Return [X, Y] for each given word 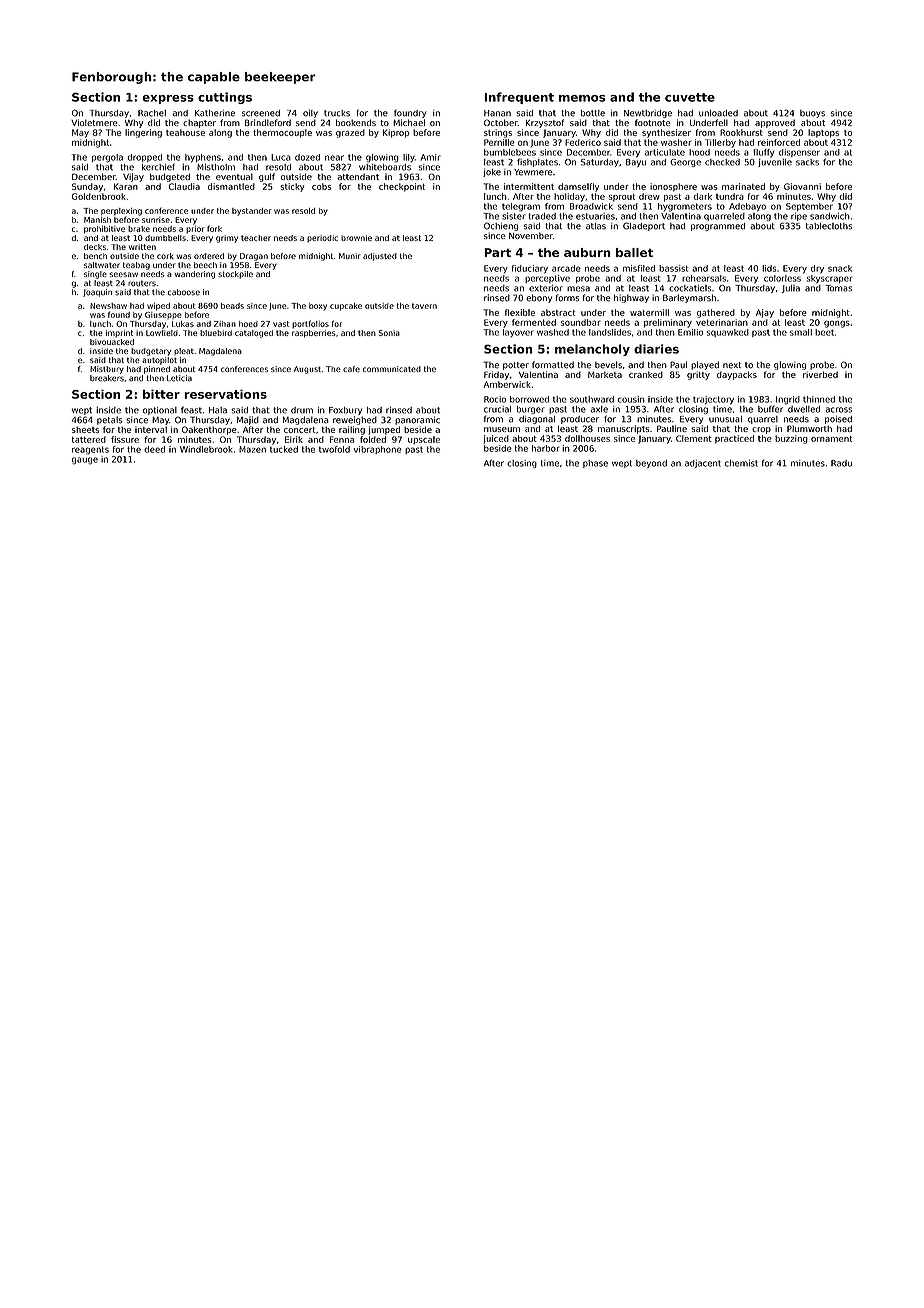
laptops [823, 133]
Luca [281, 157]
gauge [85, 461]
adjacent [703, 464]
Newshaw [108, 306]
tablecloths [829, 226]
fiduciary [530, 269]
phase [595, 464]
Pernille [499, 142]
